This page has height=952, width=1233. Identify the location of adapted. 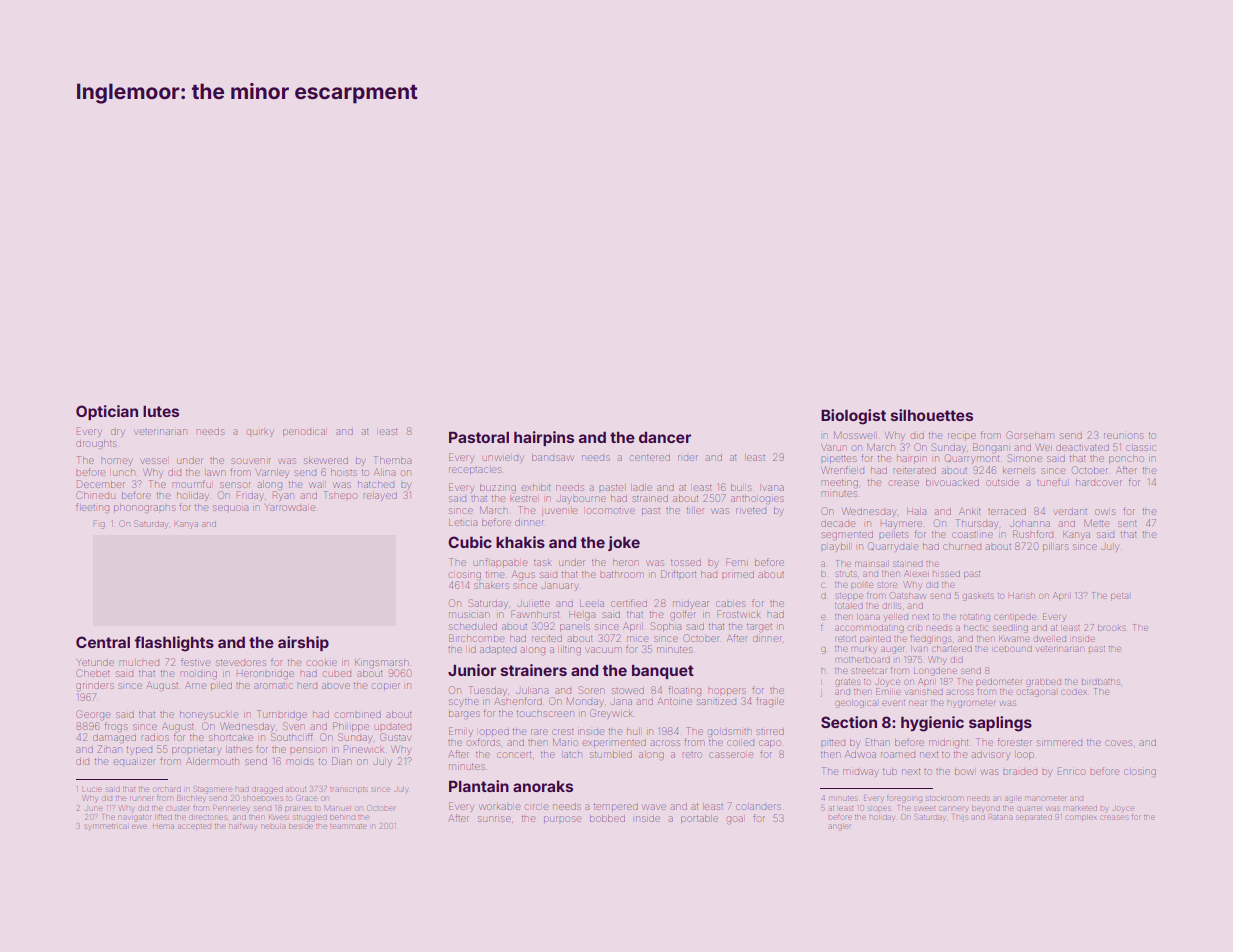
(498, 651).
